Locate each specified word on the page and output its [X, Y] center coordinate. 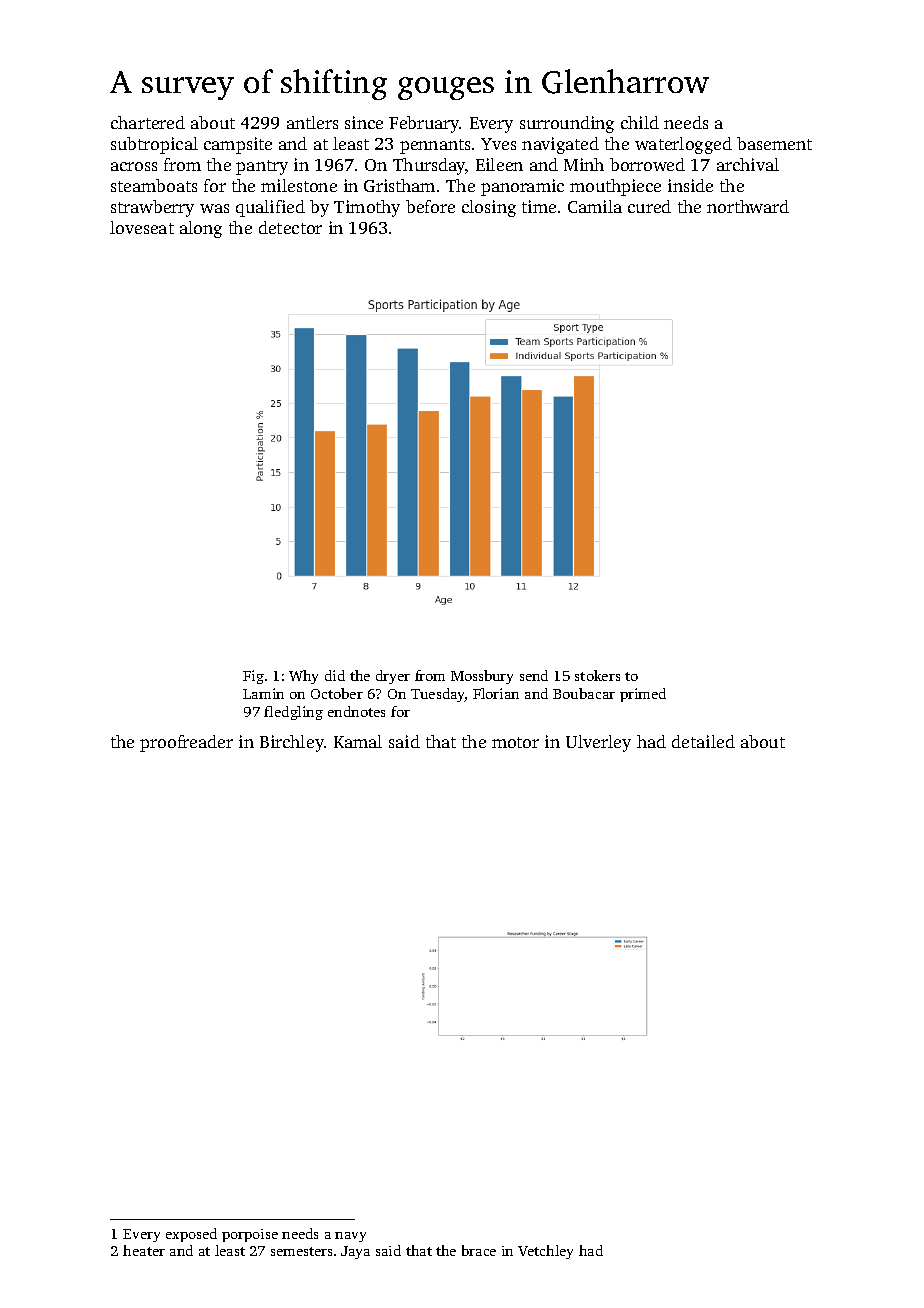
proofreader [186, 743]
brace [479, 1250]
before [430, 206]
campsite [238, 145]
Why [303, 677]
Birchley [292, 743]
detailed [703, 741]
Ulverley [598, 743]
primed [643, 695]
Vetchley [545, 1252]
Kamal [358, 741]
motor [515, 742]
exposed [191, 1235]
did [335, 675]
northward [748, 206]
